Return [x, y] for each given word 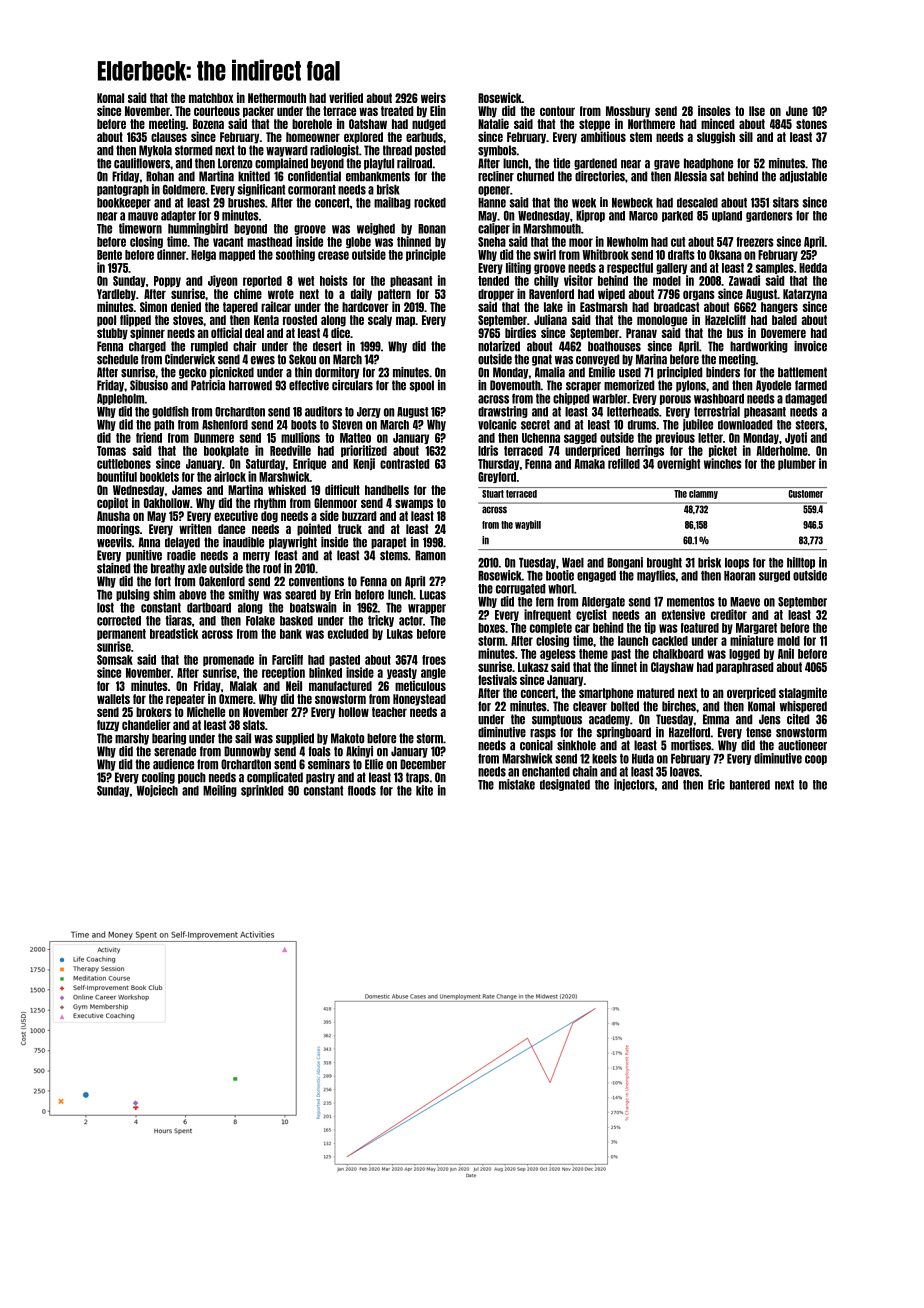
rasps [543, 734]
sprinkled [262, 791]
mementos [691, 602]
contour [557, 111]
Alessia [690, 176]
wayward [286, 151]
